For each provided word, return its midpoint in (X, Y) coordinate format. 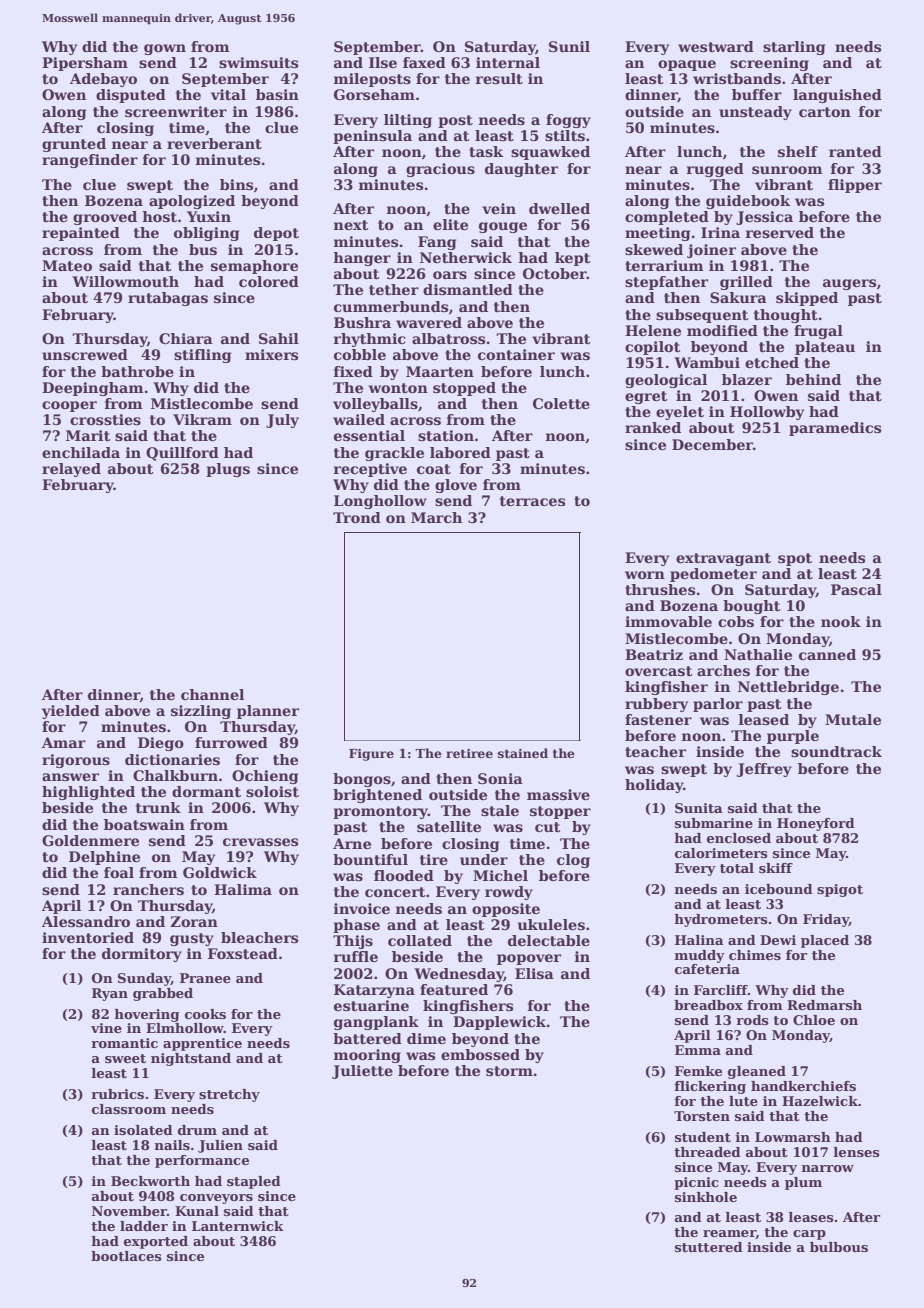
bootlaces (126, 1256)
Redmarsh (824, 1005)
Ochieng (265, 777)
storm (509, 1071)
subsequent (702, 316)
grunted (74, 145)
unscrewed (85, 354)
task (486, 151)
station (446, 435)
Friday (826, 920)
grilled (746, 283)
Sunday (144, 979)
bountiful (370, 859)
